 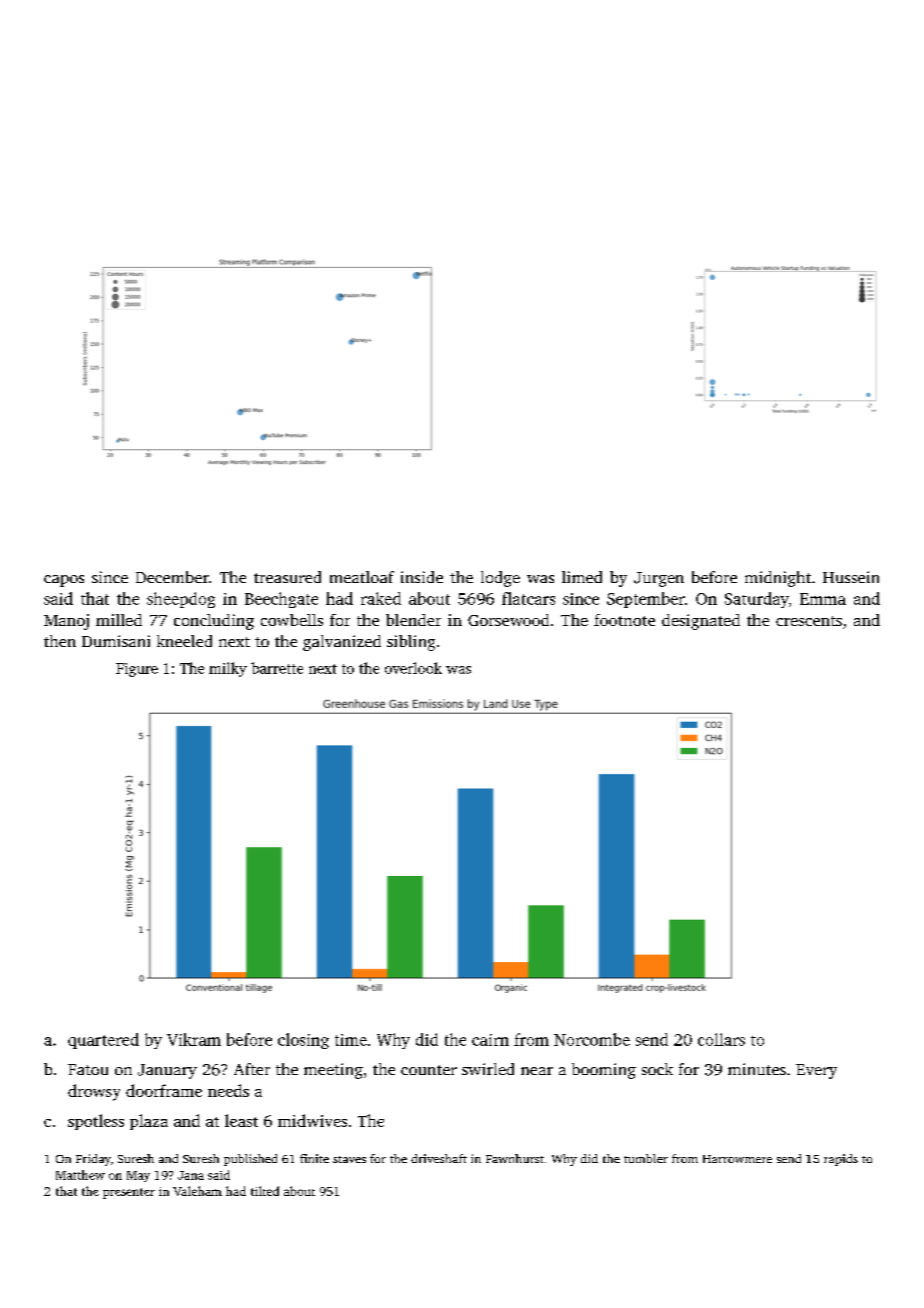 What do you see at coordinates (103, 1041) in the page?
I see `quartered` at bounding box center [103, 1041].
